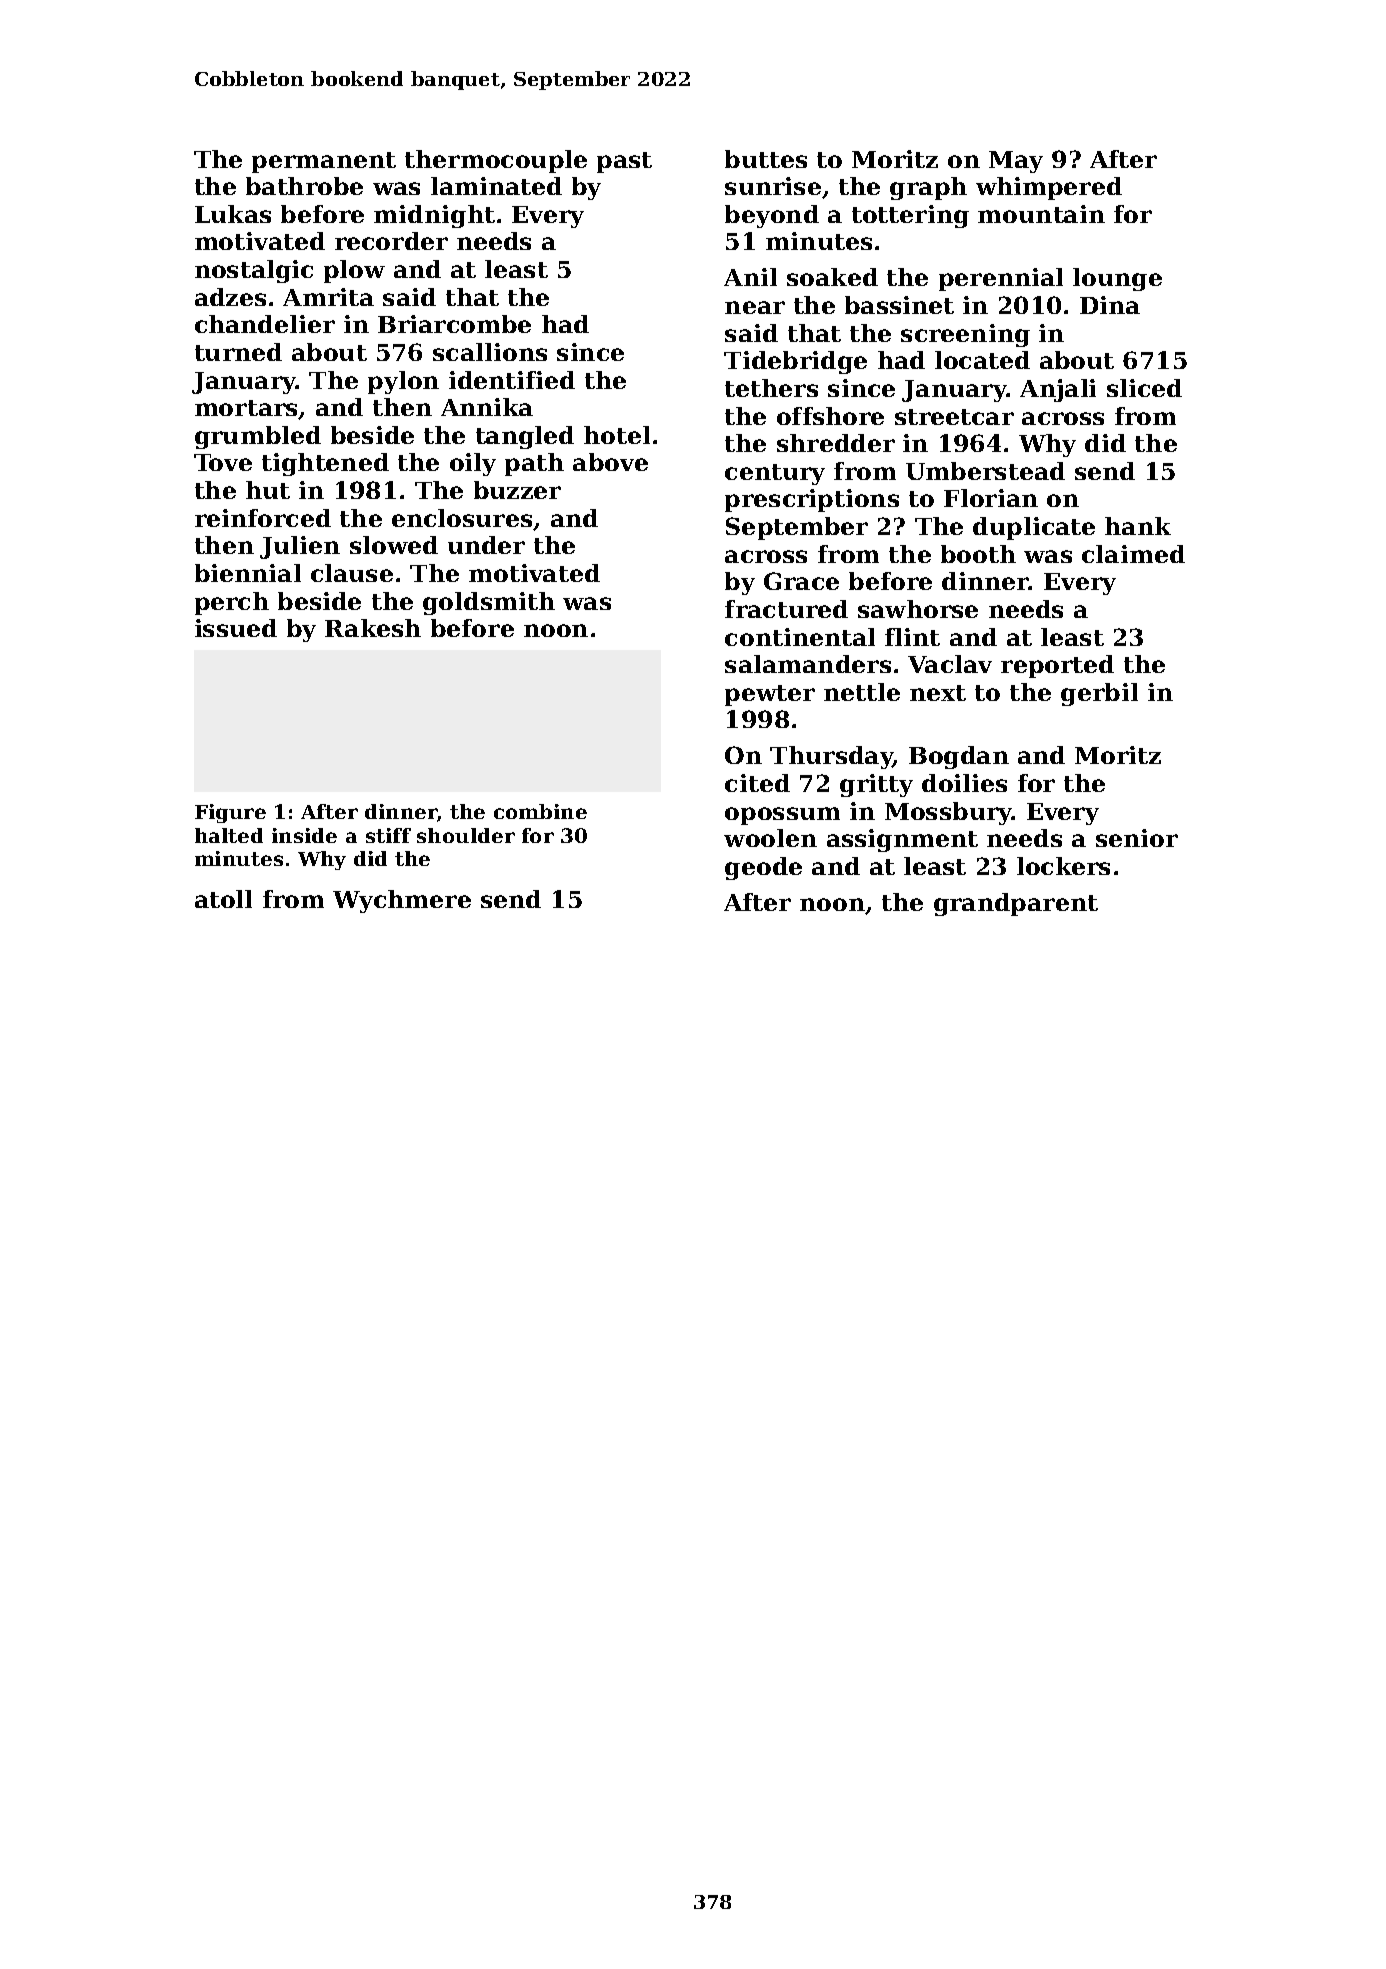  Describe the element at coordinates (373, 628) in the image. I see `Rakesh` at that location.
